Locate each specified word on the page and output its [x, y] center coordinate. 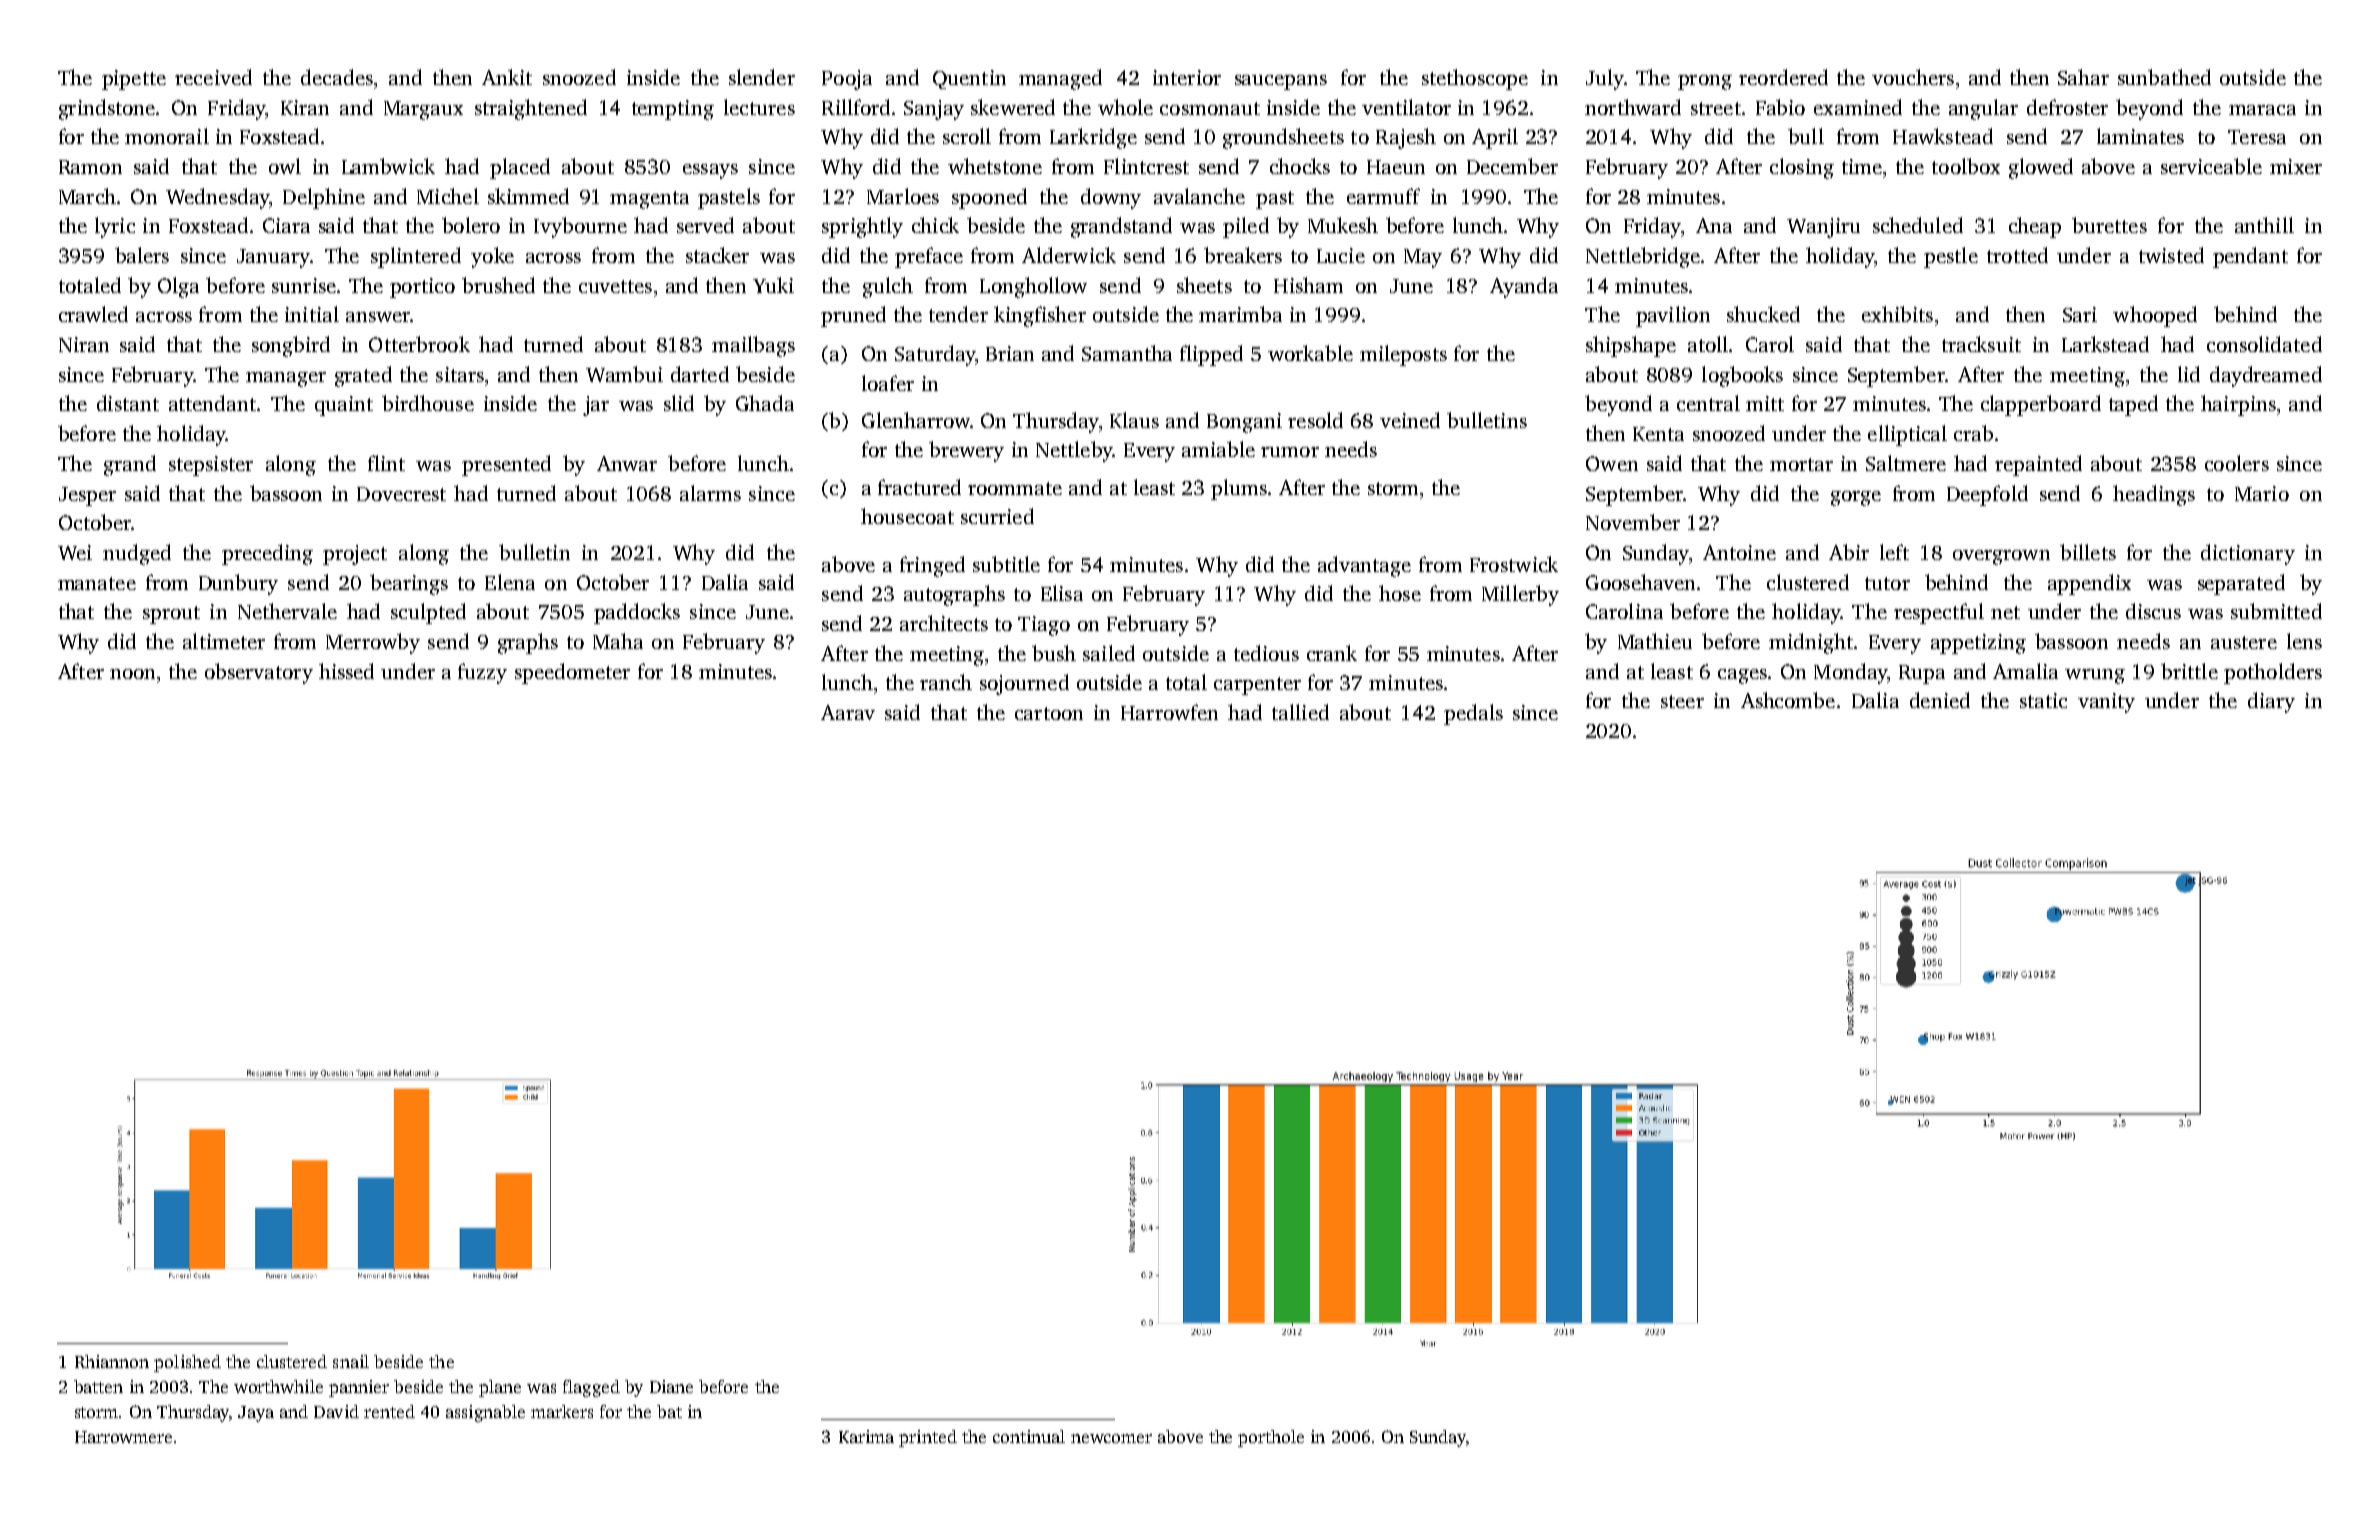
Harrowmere [123, 1437]
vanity [2106, 703]
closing [1802, 168]
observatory [259, 673]
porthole [1271, 1438]
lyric [115, 227]
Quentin [969, 79]
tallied [1300, 712]
